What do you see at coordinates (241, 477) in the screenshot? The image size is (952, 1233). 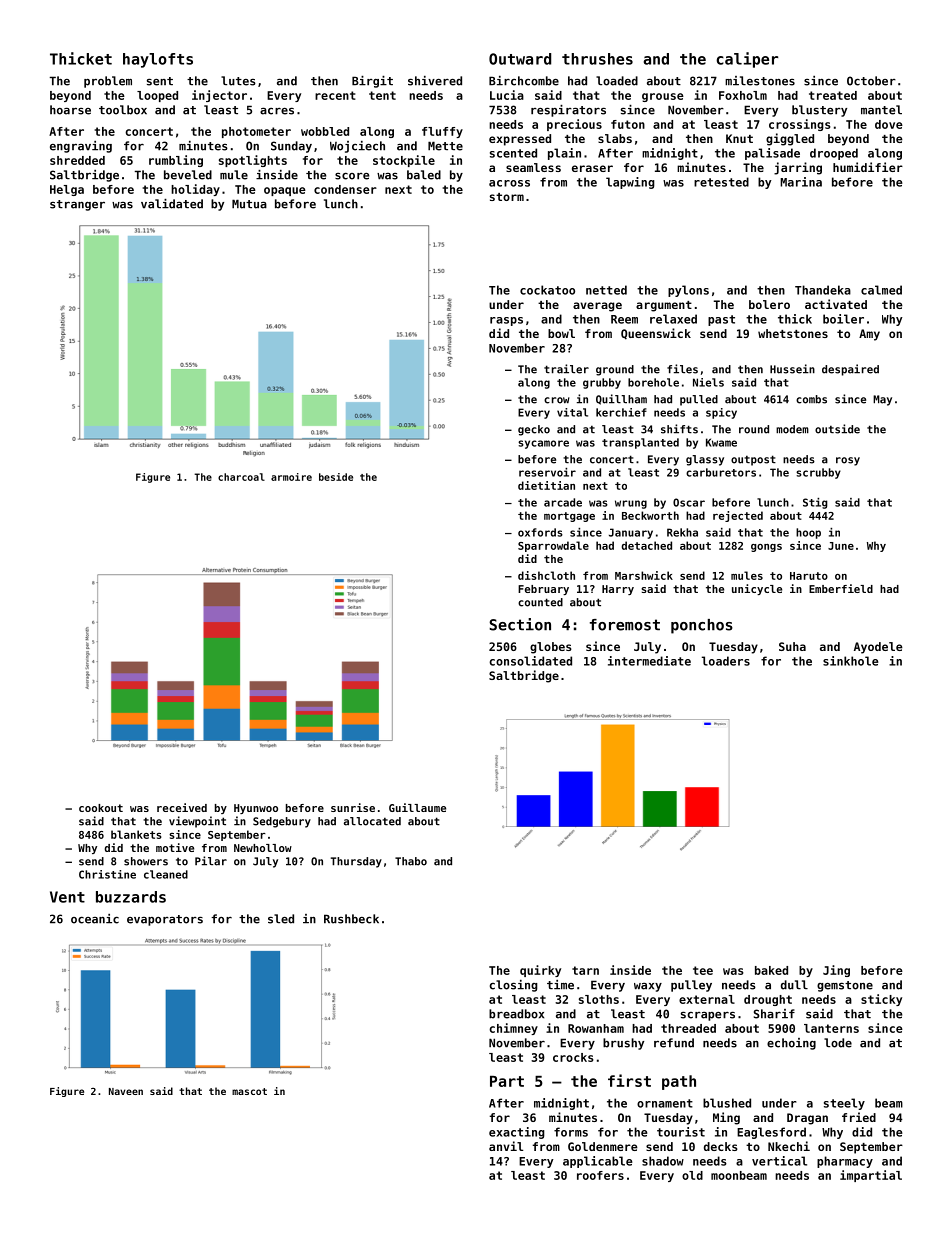 I see `charcoal` at bounding box center [241, 477].
